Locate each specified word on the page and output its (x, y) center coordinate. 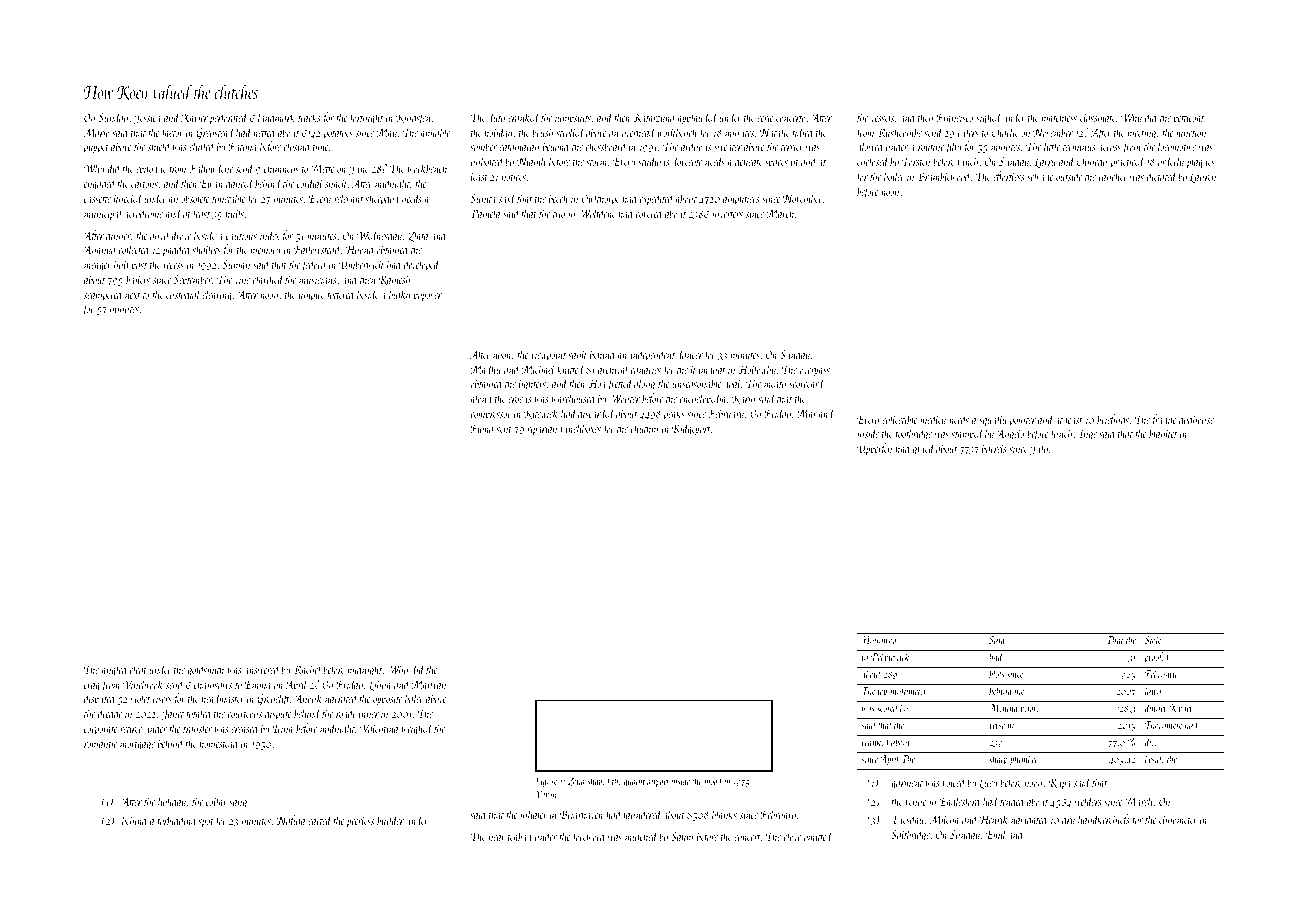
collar (217, 801)
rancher (1113, 176)
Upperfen (874, 449)
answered (262, 669)
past (139, 267)
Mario (97, 132)
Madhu (486, 369)
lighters (532, 384)
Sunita (483, 198)
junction (1190, 134)
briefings (1113, 420)
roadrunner (357, 713)
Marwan (429, 684)
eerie (765, 118)
